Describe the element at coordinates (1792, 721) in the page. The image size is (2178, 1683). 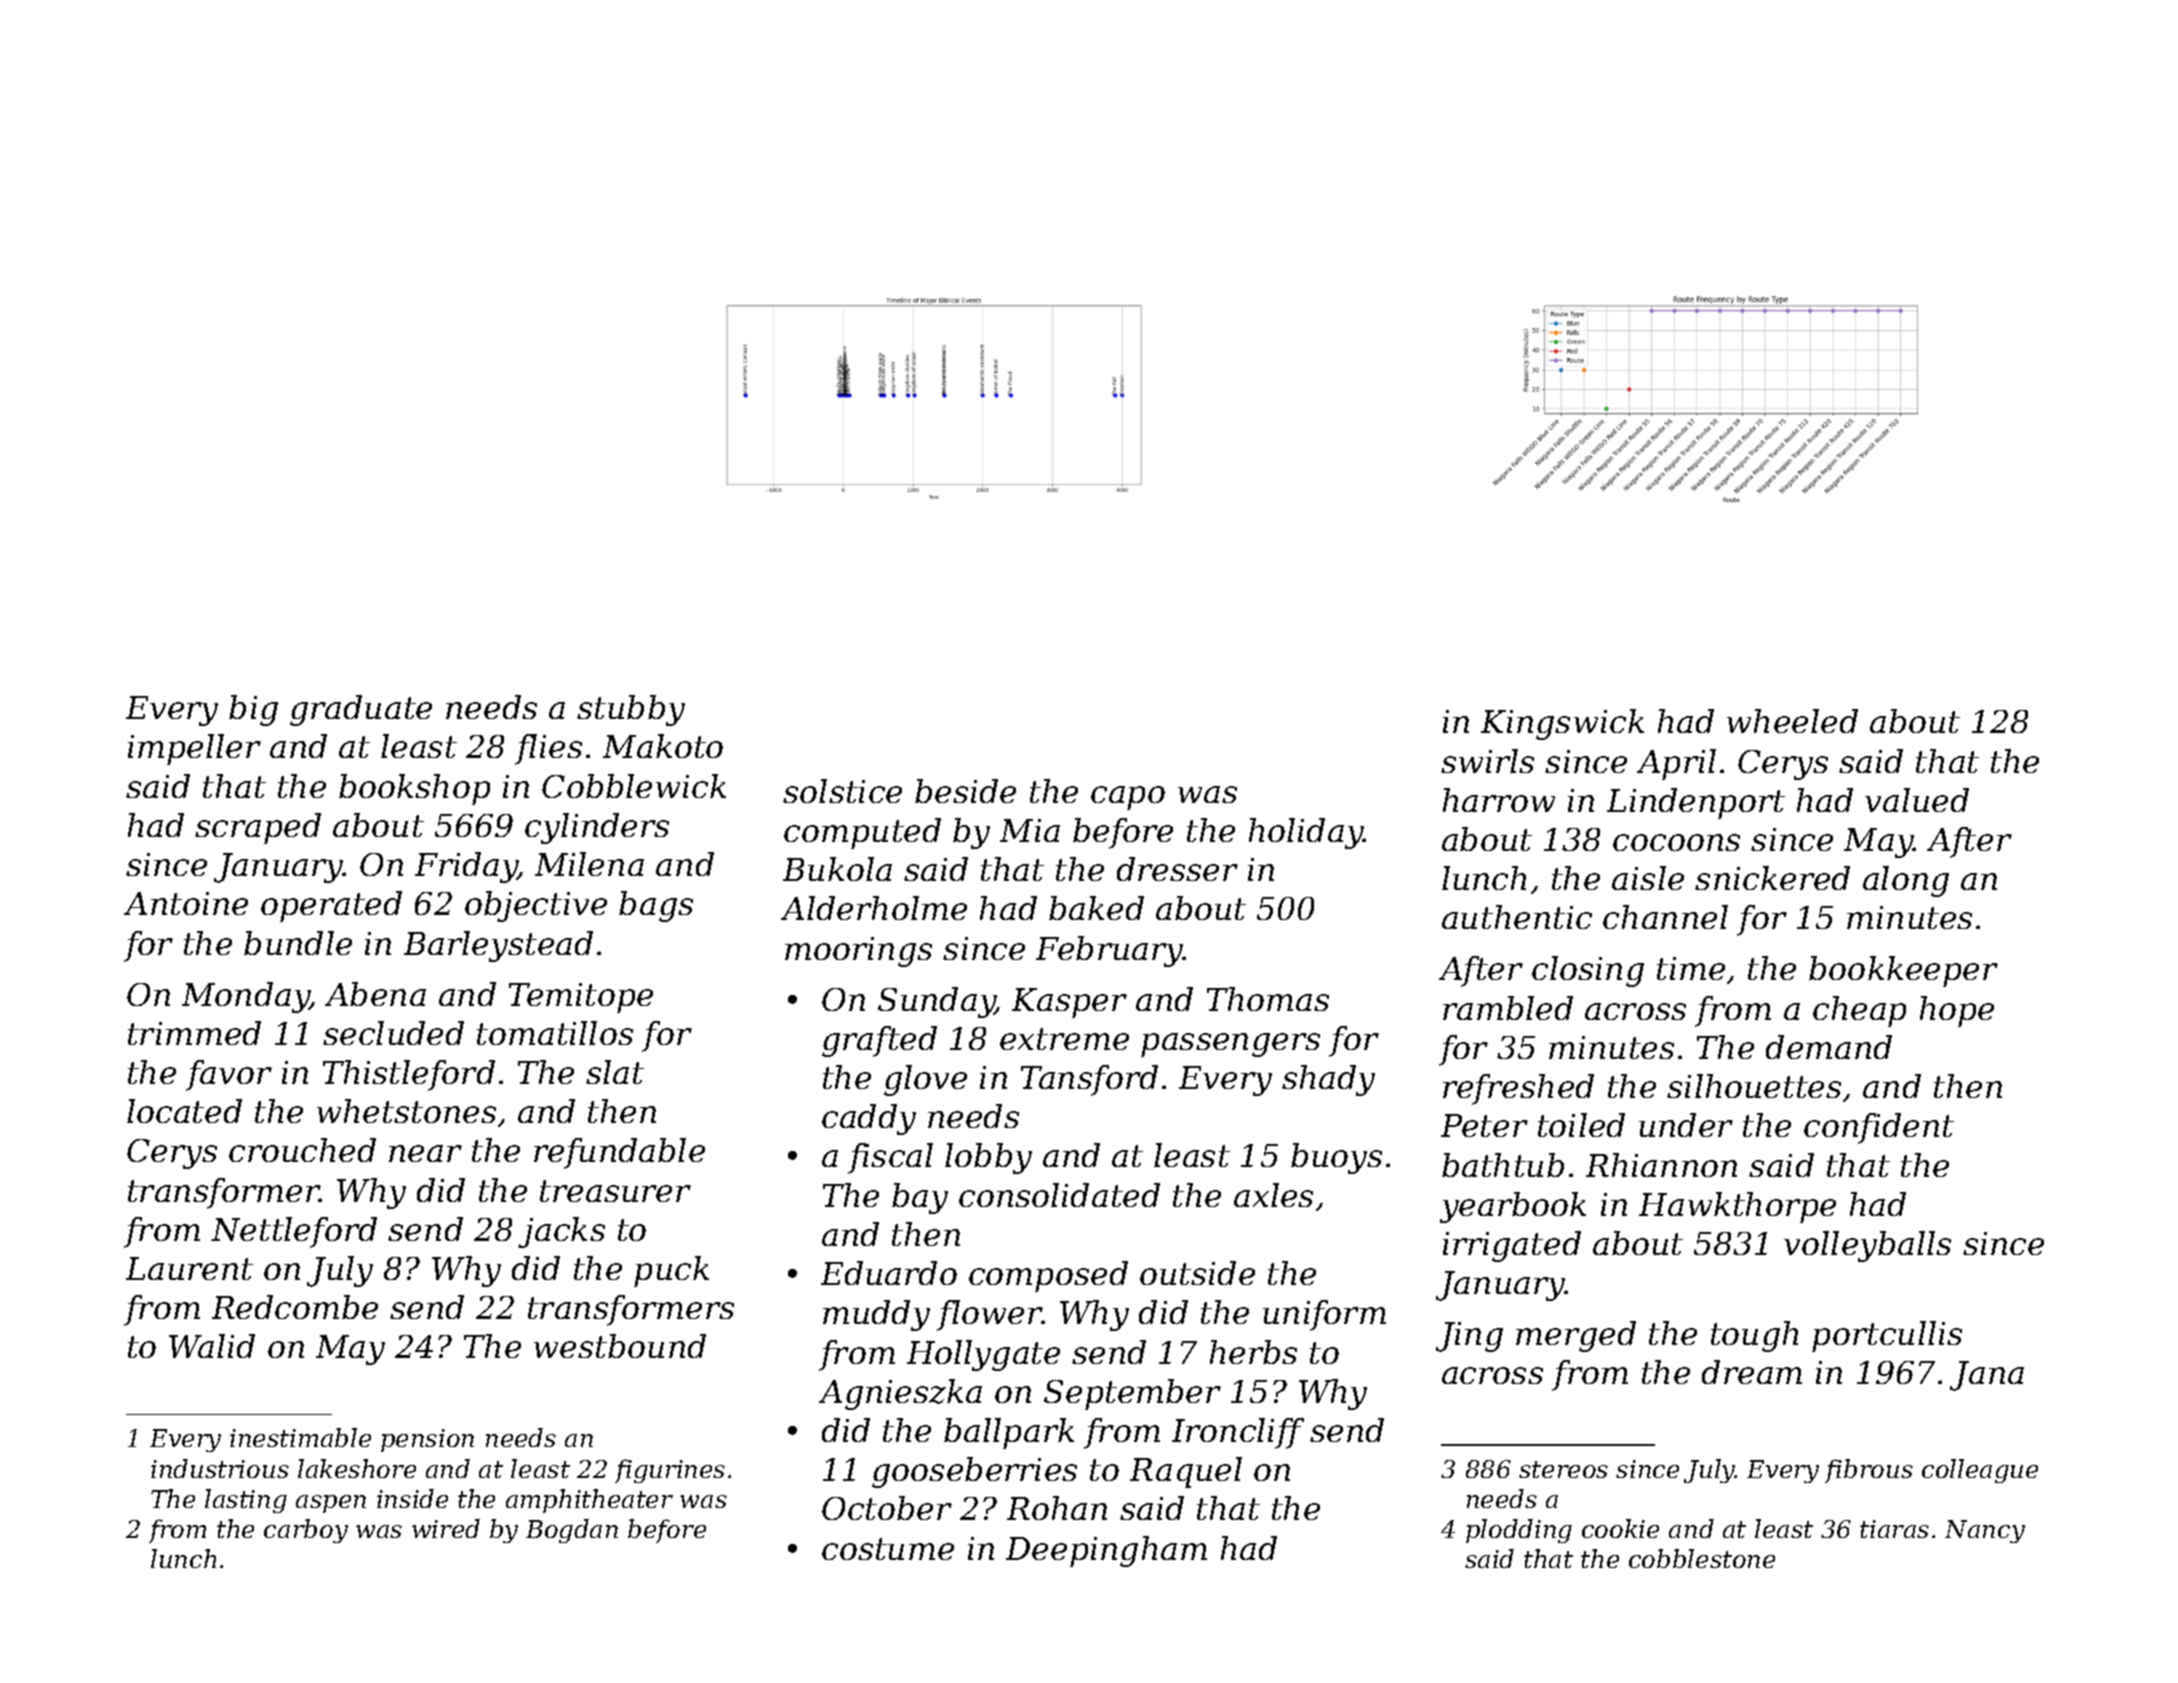
I see `wheeled` at that location.
